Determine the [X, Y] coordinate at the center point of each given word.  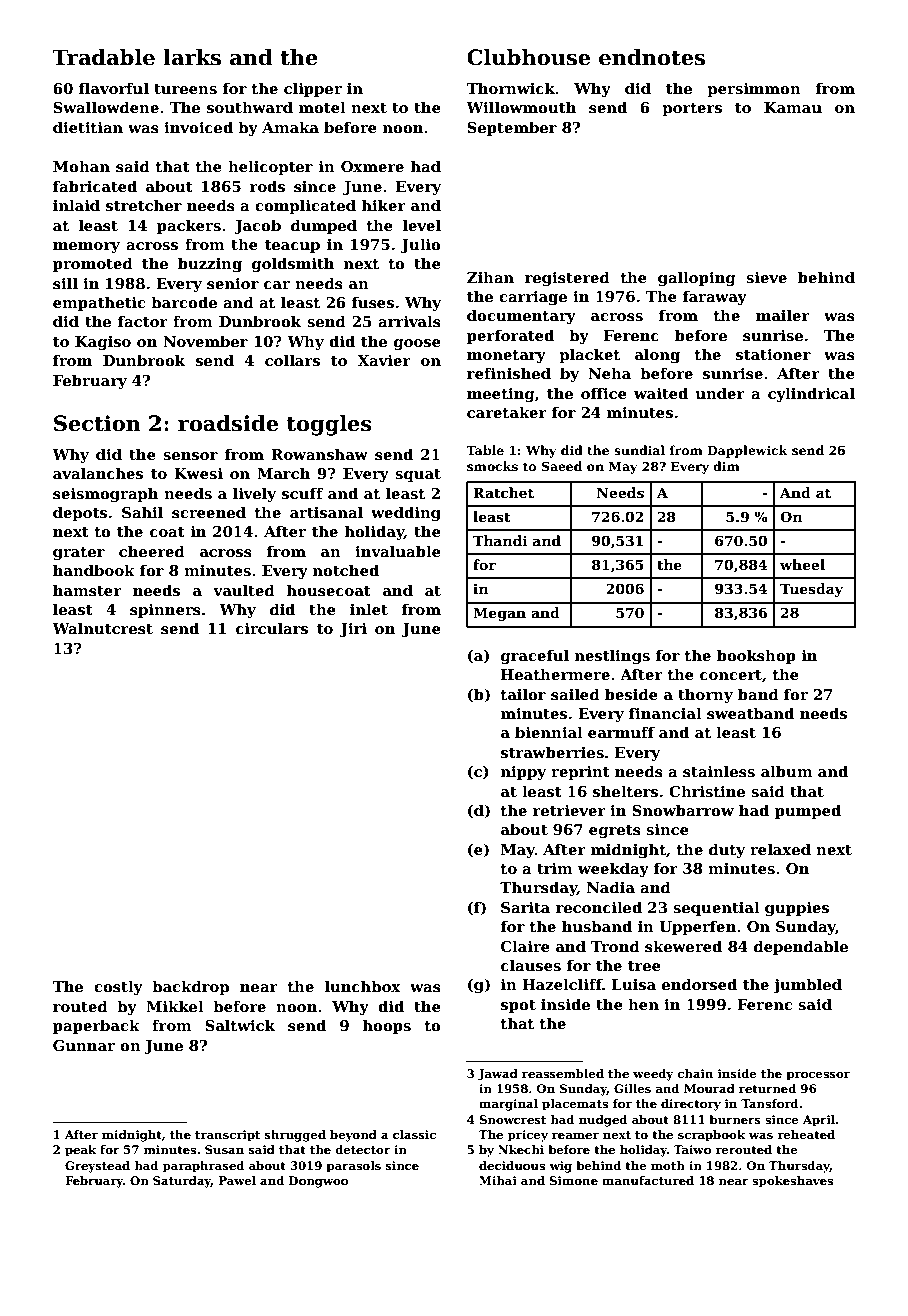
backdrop [190, 987]
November [205, 341]
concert [731, 675]
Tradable [104, 57]
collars [292, 360]
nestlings [612, 656]
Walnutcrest [102, 628]
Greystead [97, 1167]
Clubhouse [528, 57]
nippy [523, 773]
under [720, 393]
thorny [705, 695]
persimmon [754, 90]
